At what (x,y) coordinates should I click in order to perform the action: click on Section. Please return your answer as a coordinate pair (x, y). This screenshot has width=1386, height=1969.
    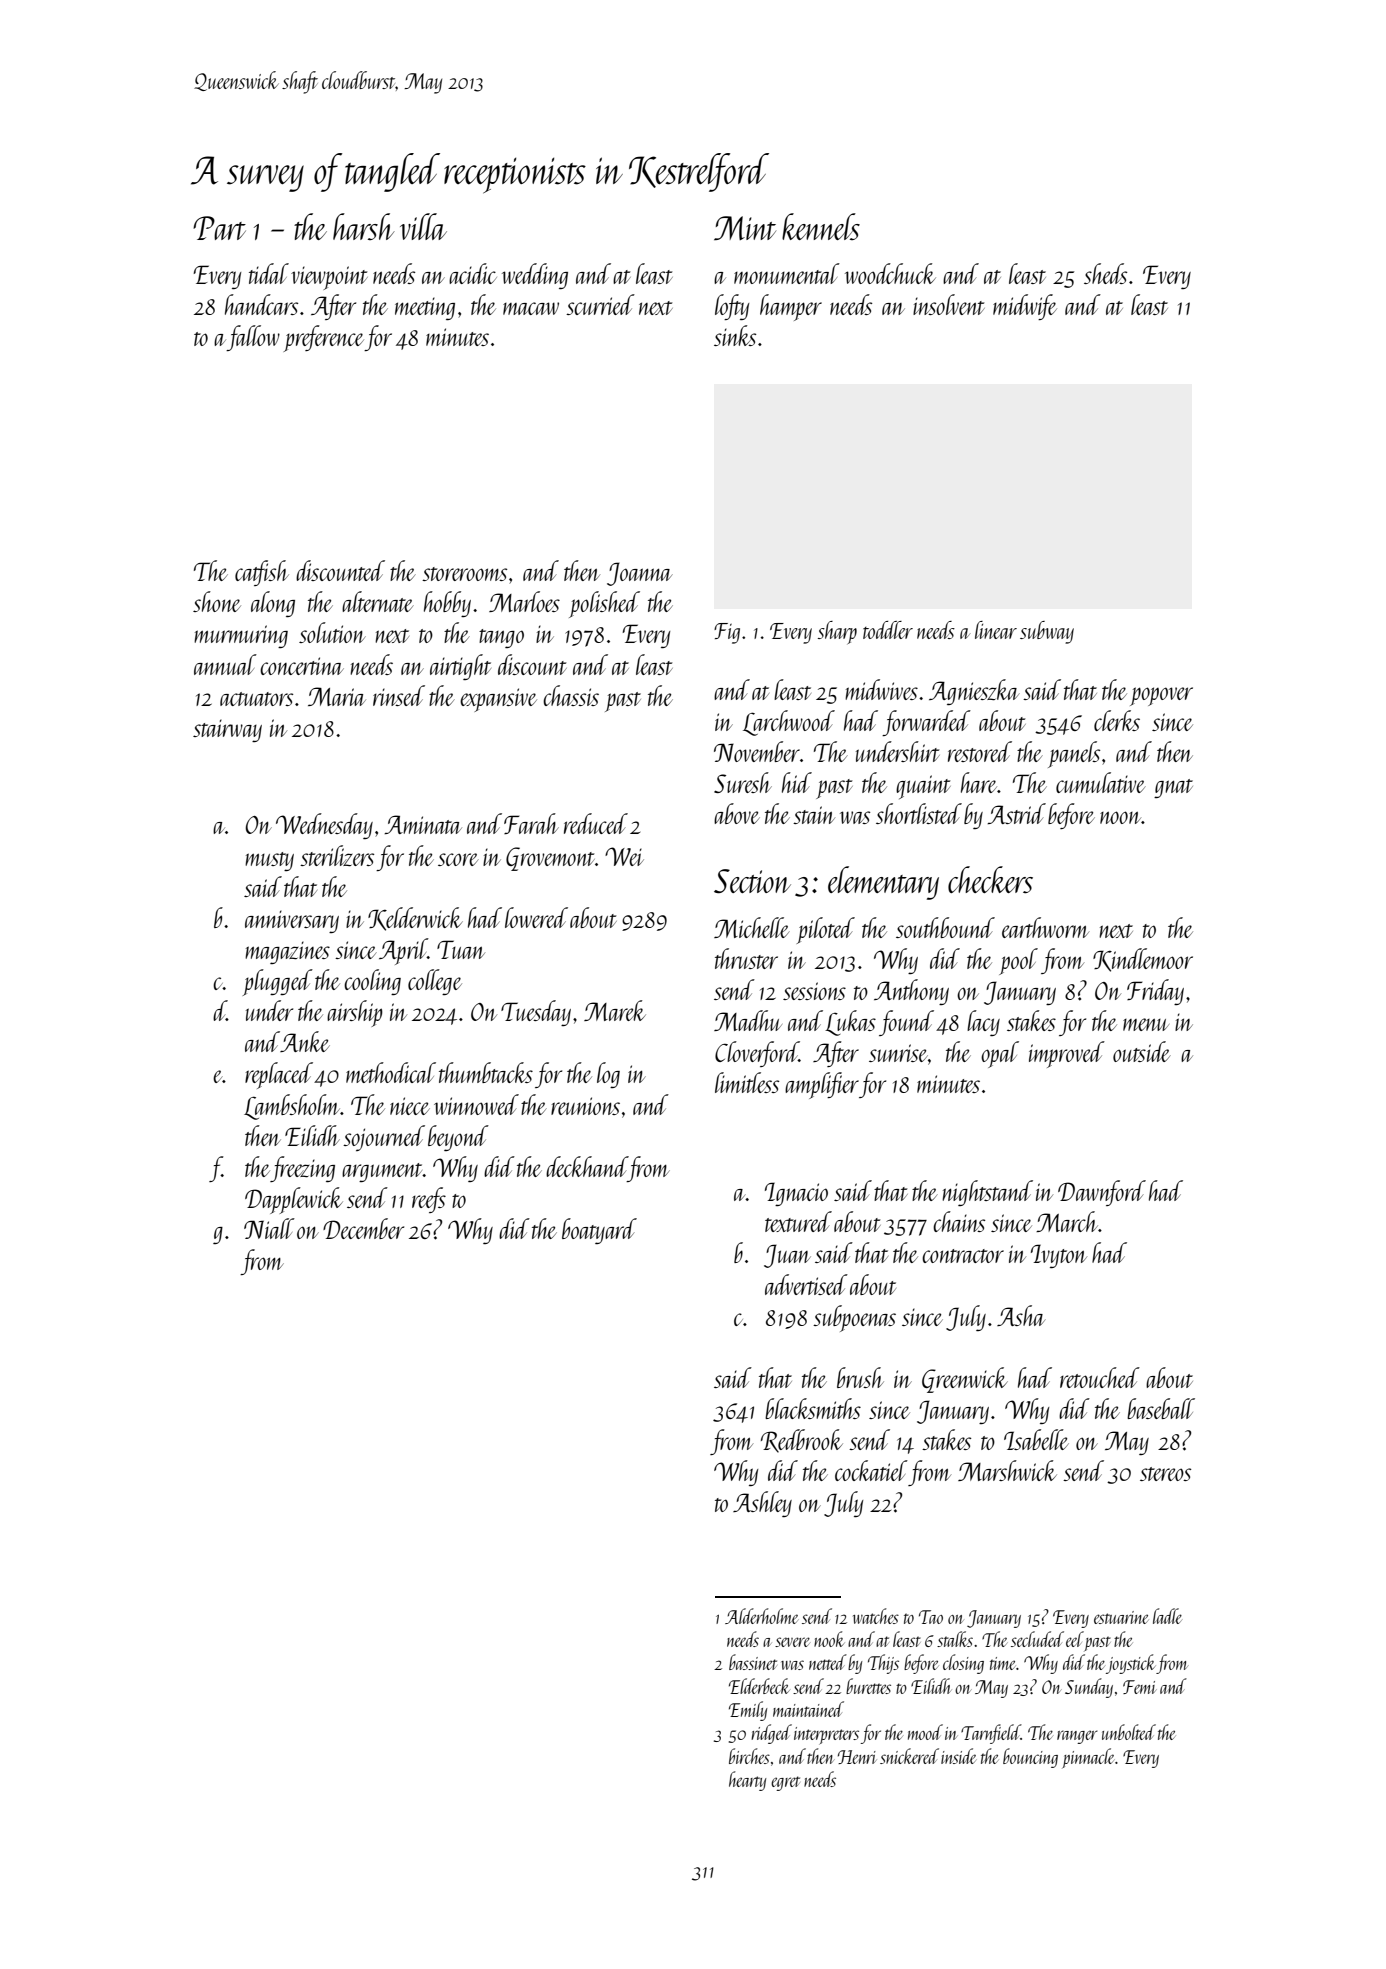
    Looking at the image, I should click on (752, 881).
